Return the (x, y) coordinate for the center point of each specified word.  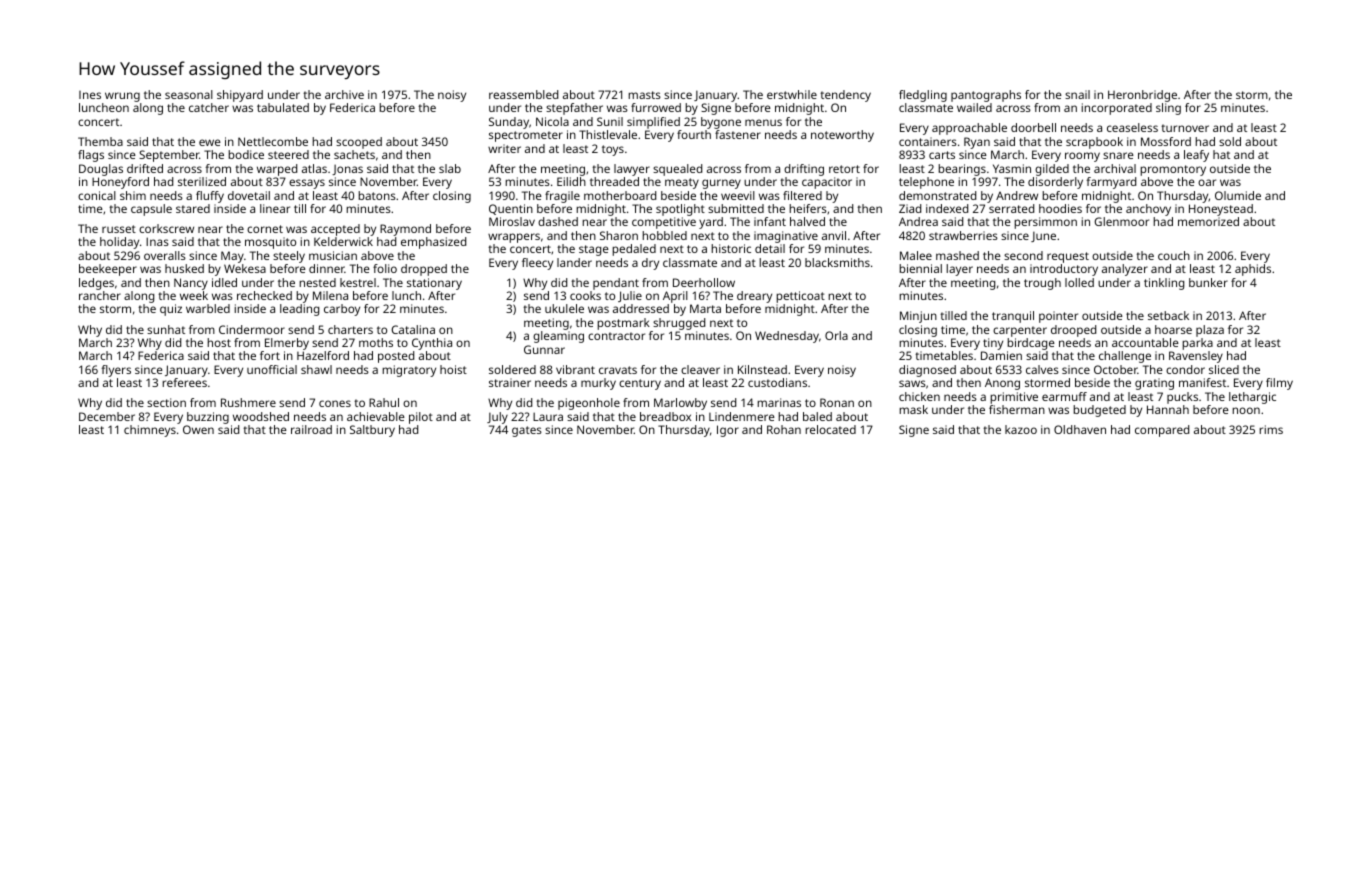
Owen (198, 429)
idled (224, 282)
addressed (641, 308)
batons (377, 195)
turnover (1185, 128)
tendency (845, 96)
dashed (558, 221)
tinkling (1164, 284)
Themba (100, 141)
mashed (957, 255)
